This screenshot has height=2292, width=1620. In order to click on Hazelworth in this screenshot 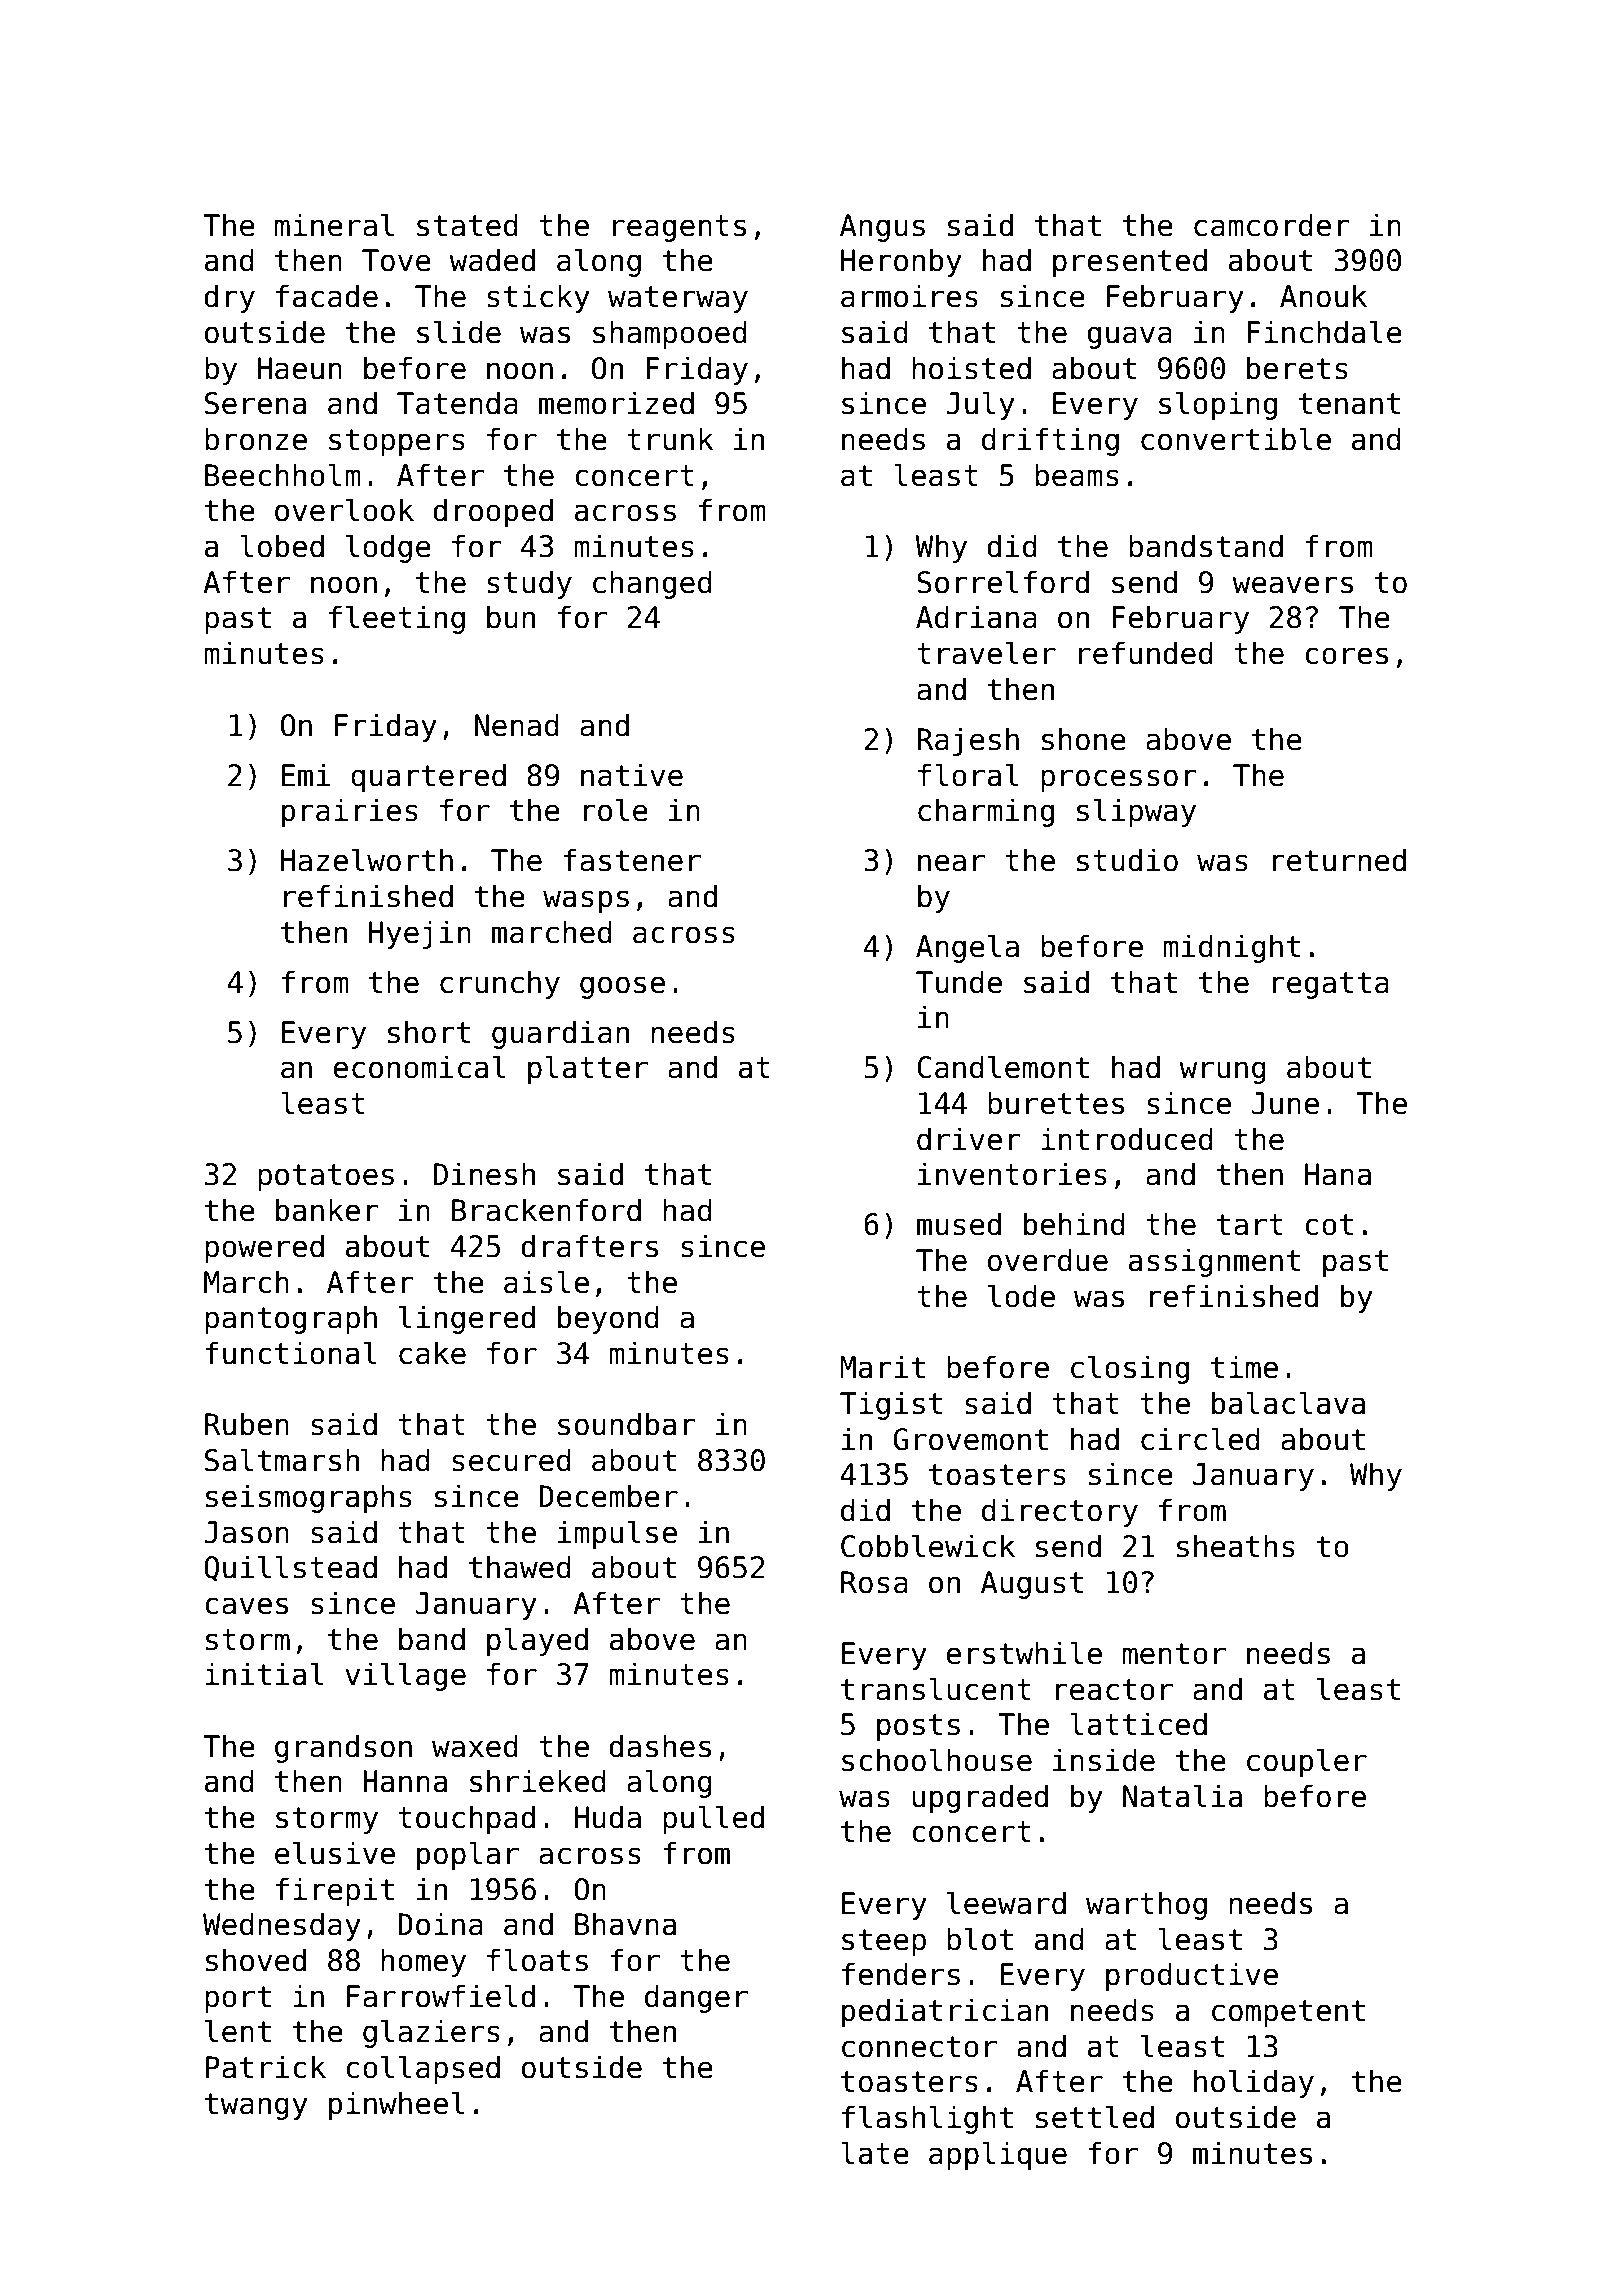, I will do `click(367, 860)`.
